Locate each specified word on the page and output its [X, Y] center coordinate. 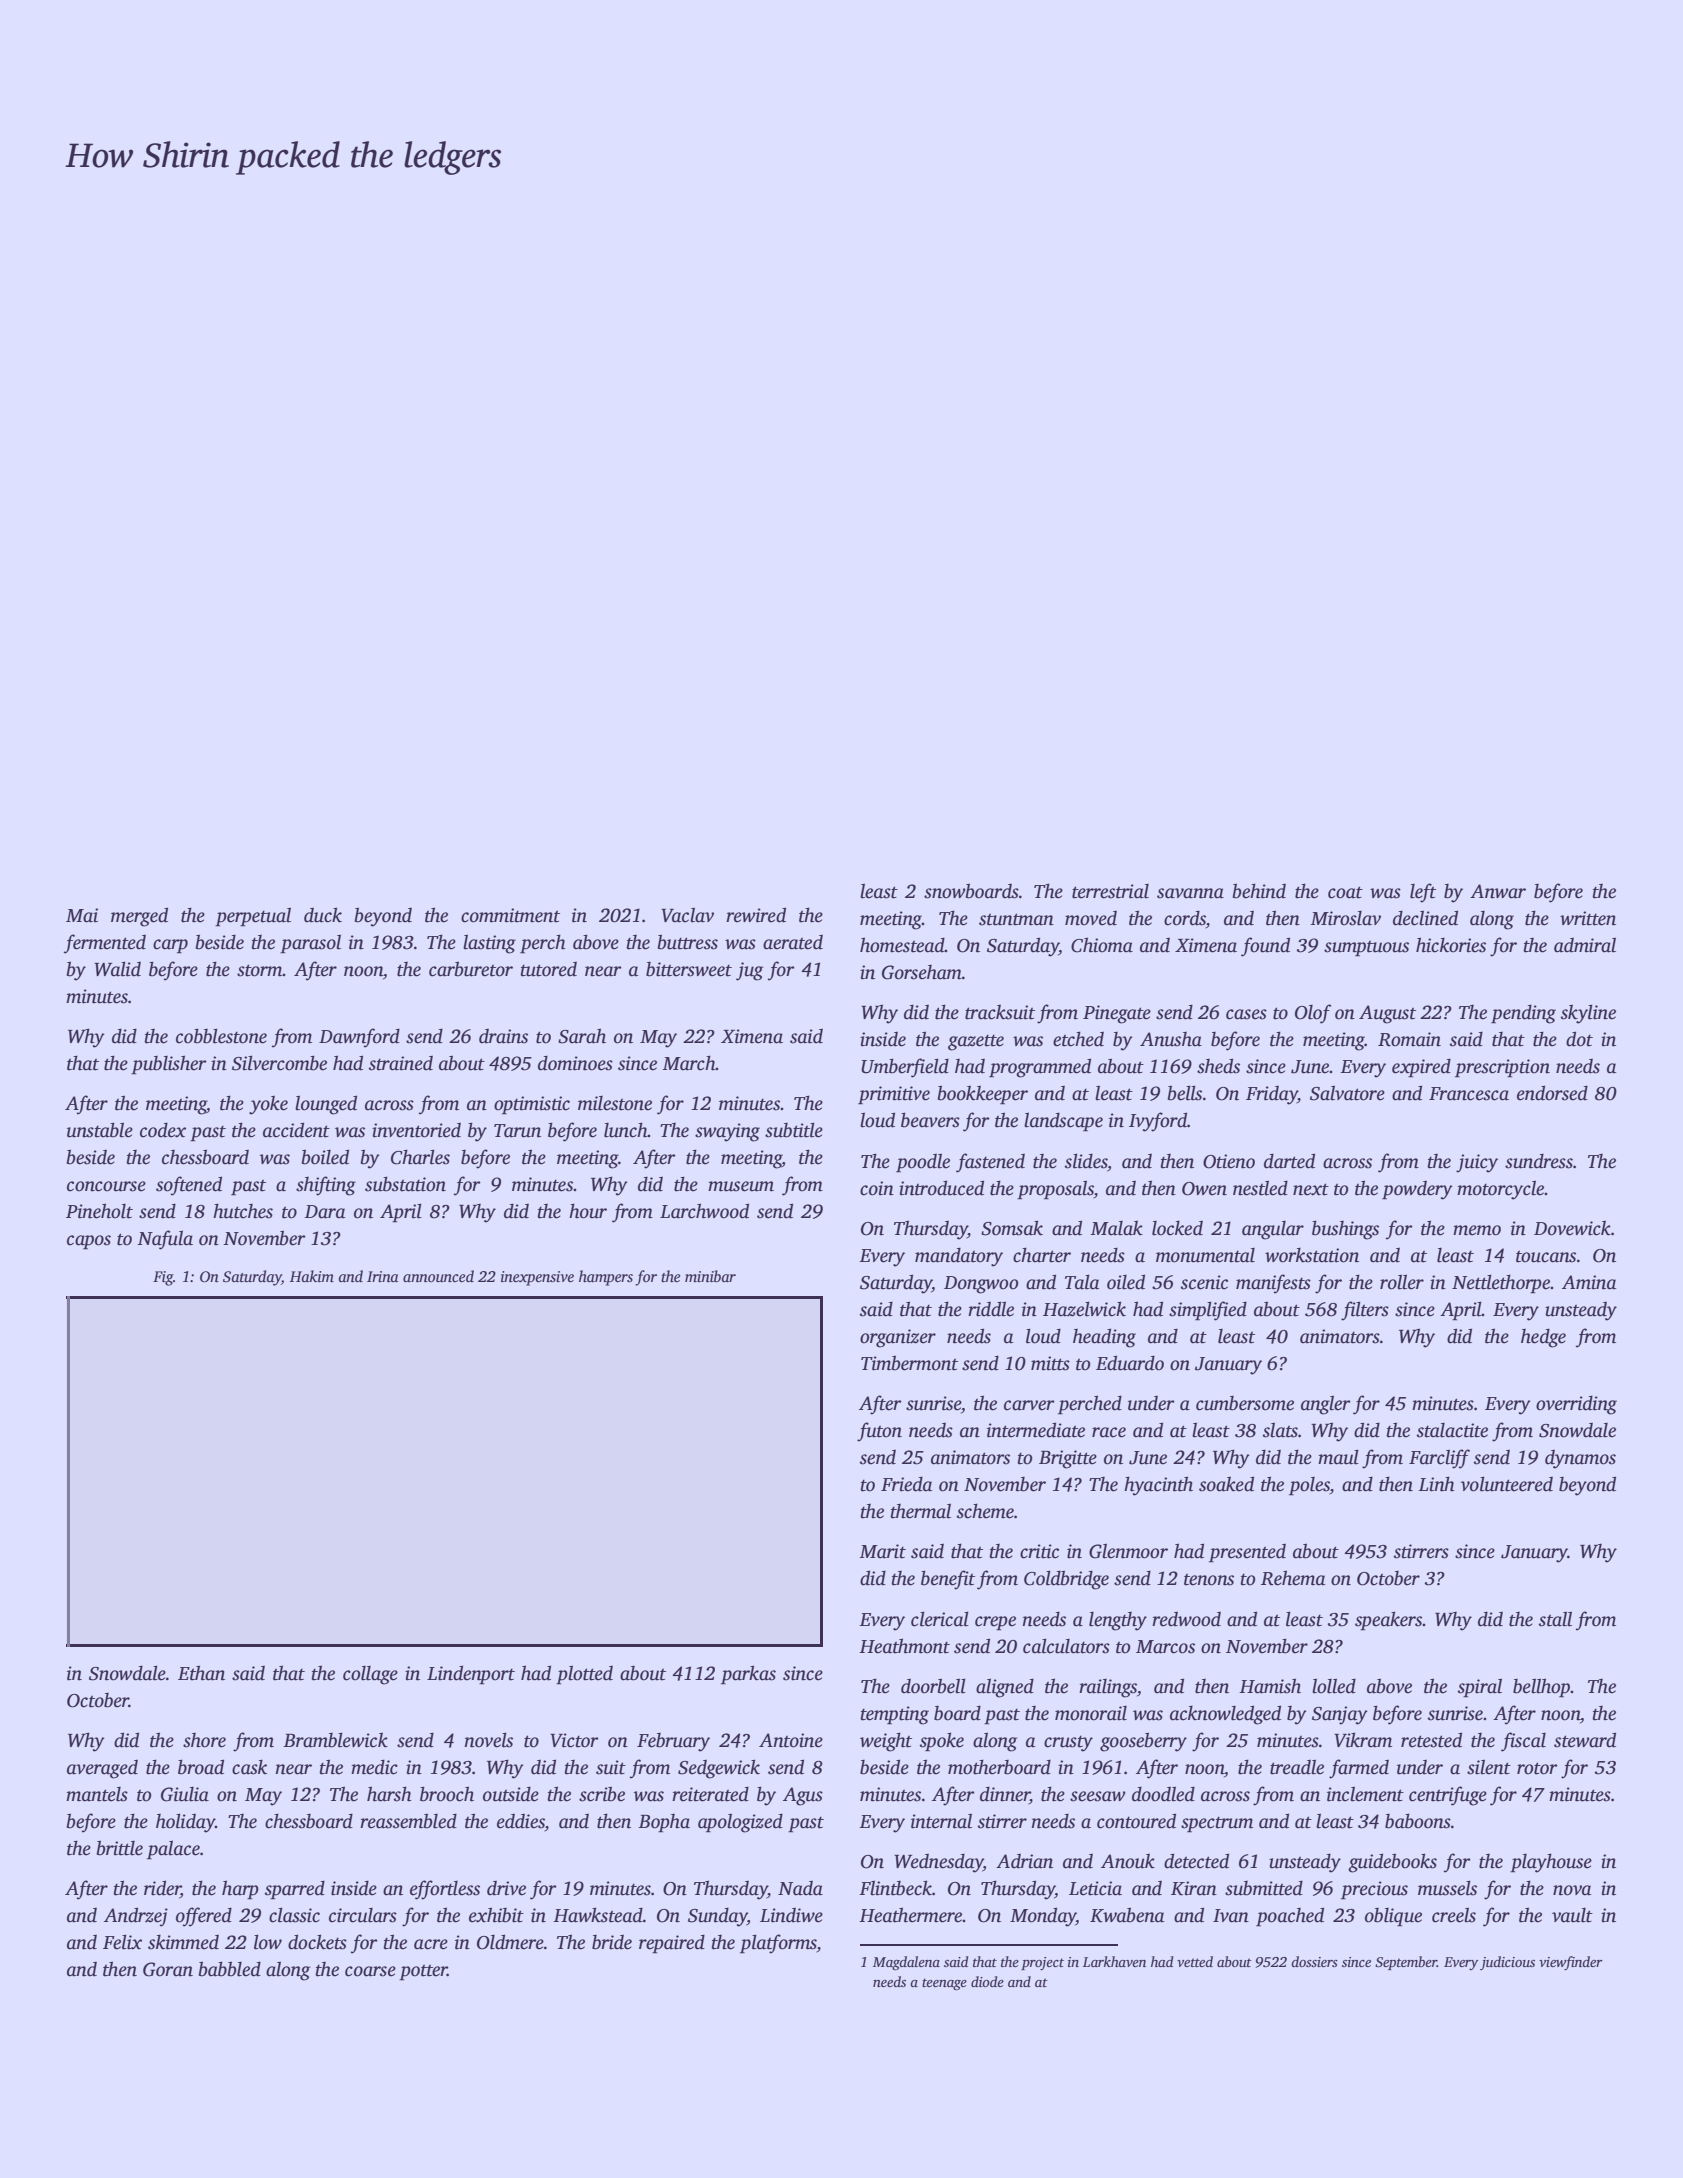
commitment [510, 915]
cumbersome [1245, 1403]
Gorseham [922, 972]
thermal [921, 1511]
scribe [602, 1794]
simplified [1208, 1311]
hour [588, 1211]
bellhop [1541, 1688]
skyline [1588, 1014]
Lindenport [471, 1675]
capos [89, 1242]
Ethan [201, 1673]
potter [423, 1973]
